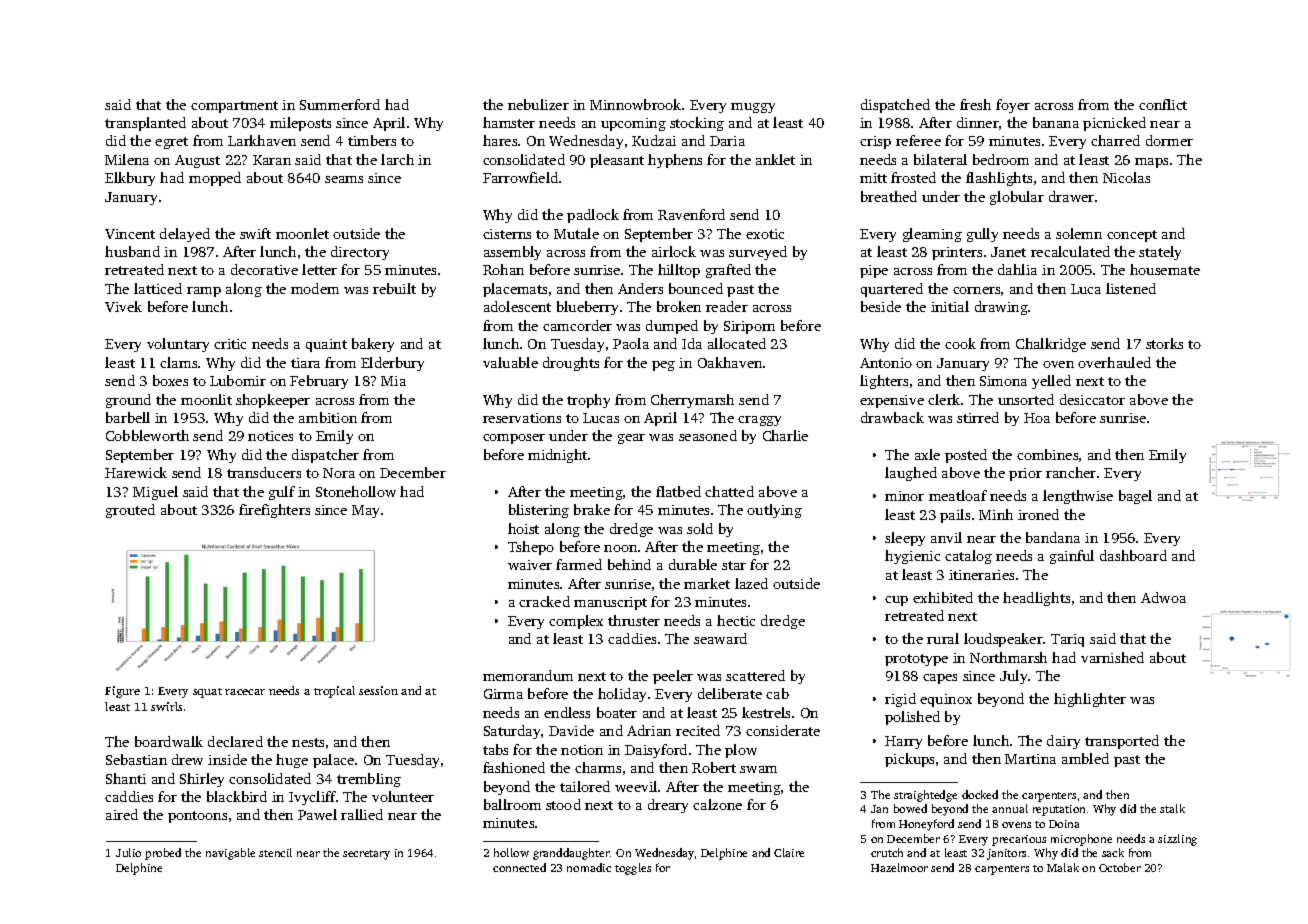 Image resolution: width=1308 pixels, height=924 pixels. I want to click on flatbed, so click(678, 491).
